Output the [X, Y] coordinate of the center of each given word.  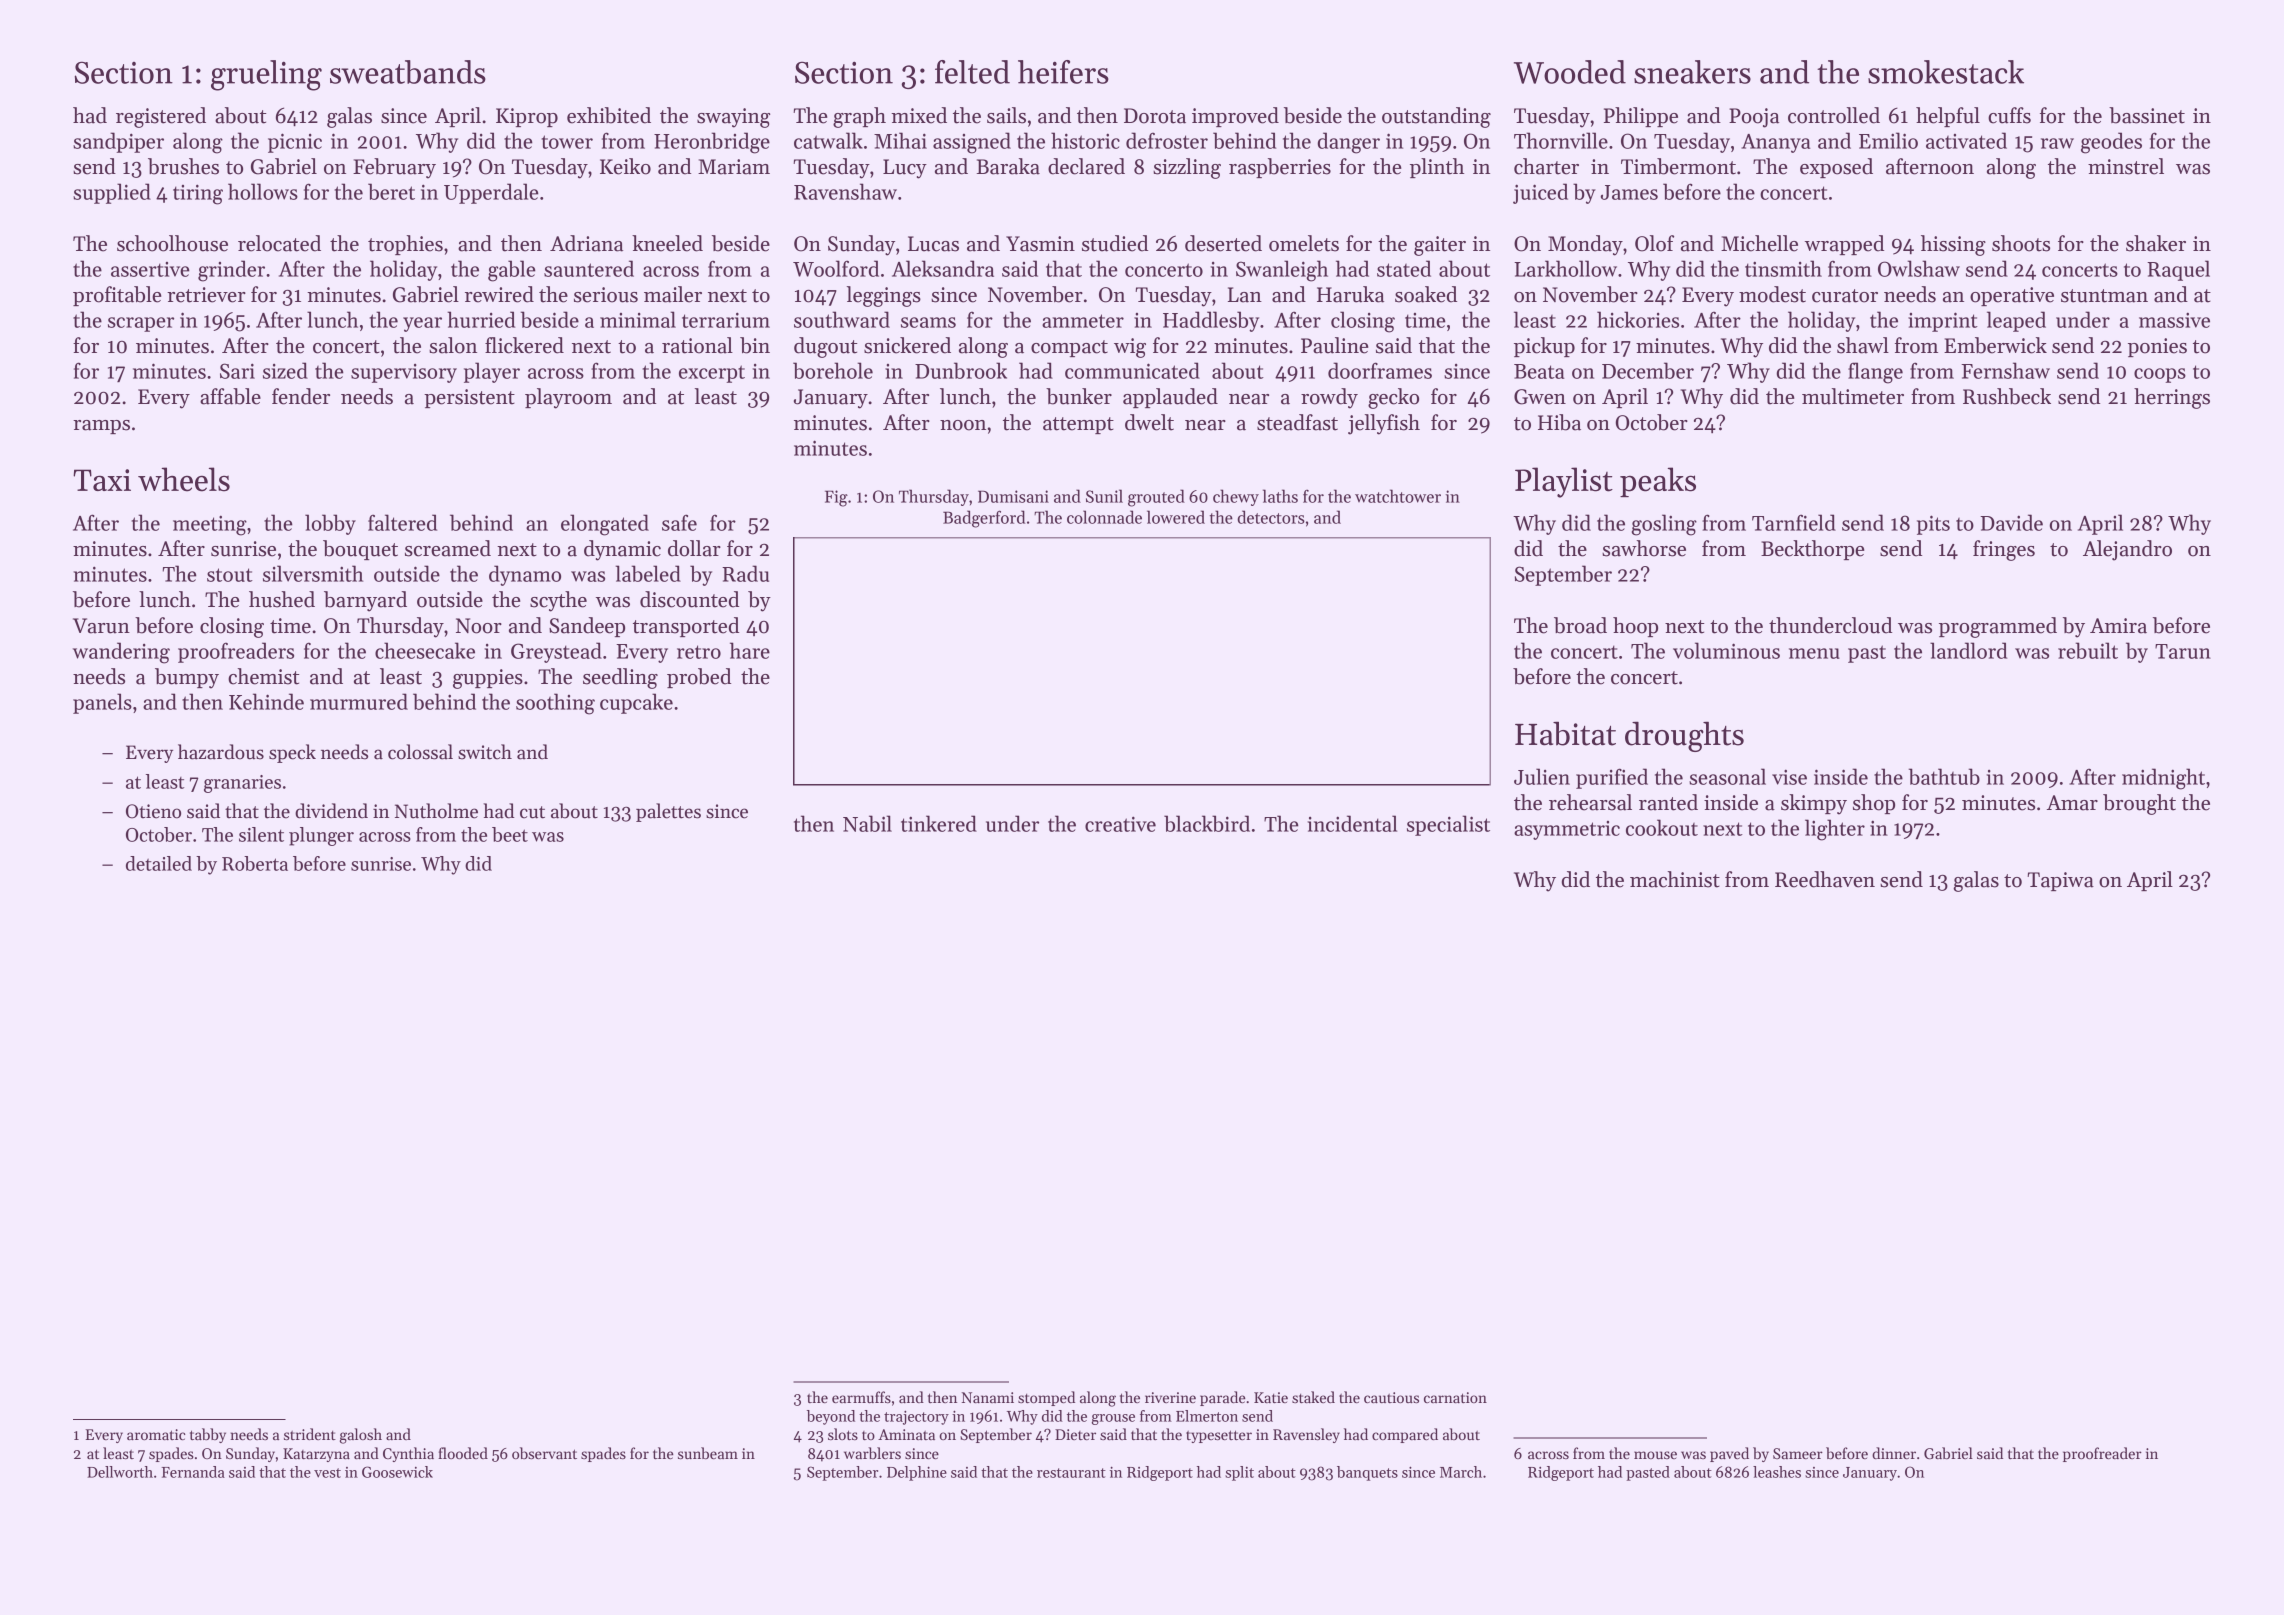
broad [1580, 625]
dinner [1894, 1453]
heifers [1063, 72]
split [1239, 1473]
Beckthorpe [1812, 550]
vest [327, 1473]
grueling [266, 75]
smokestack [1946, 72]
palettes [668, 812]
